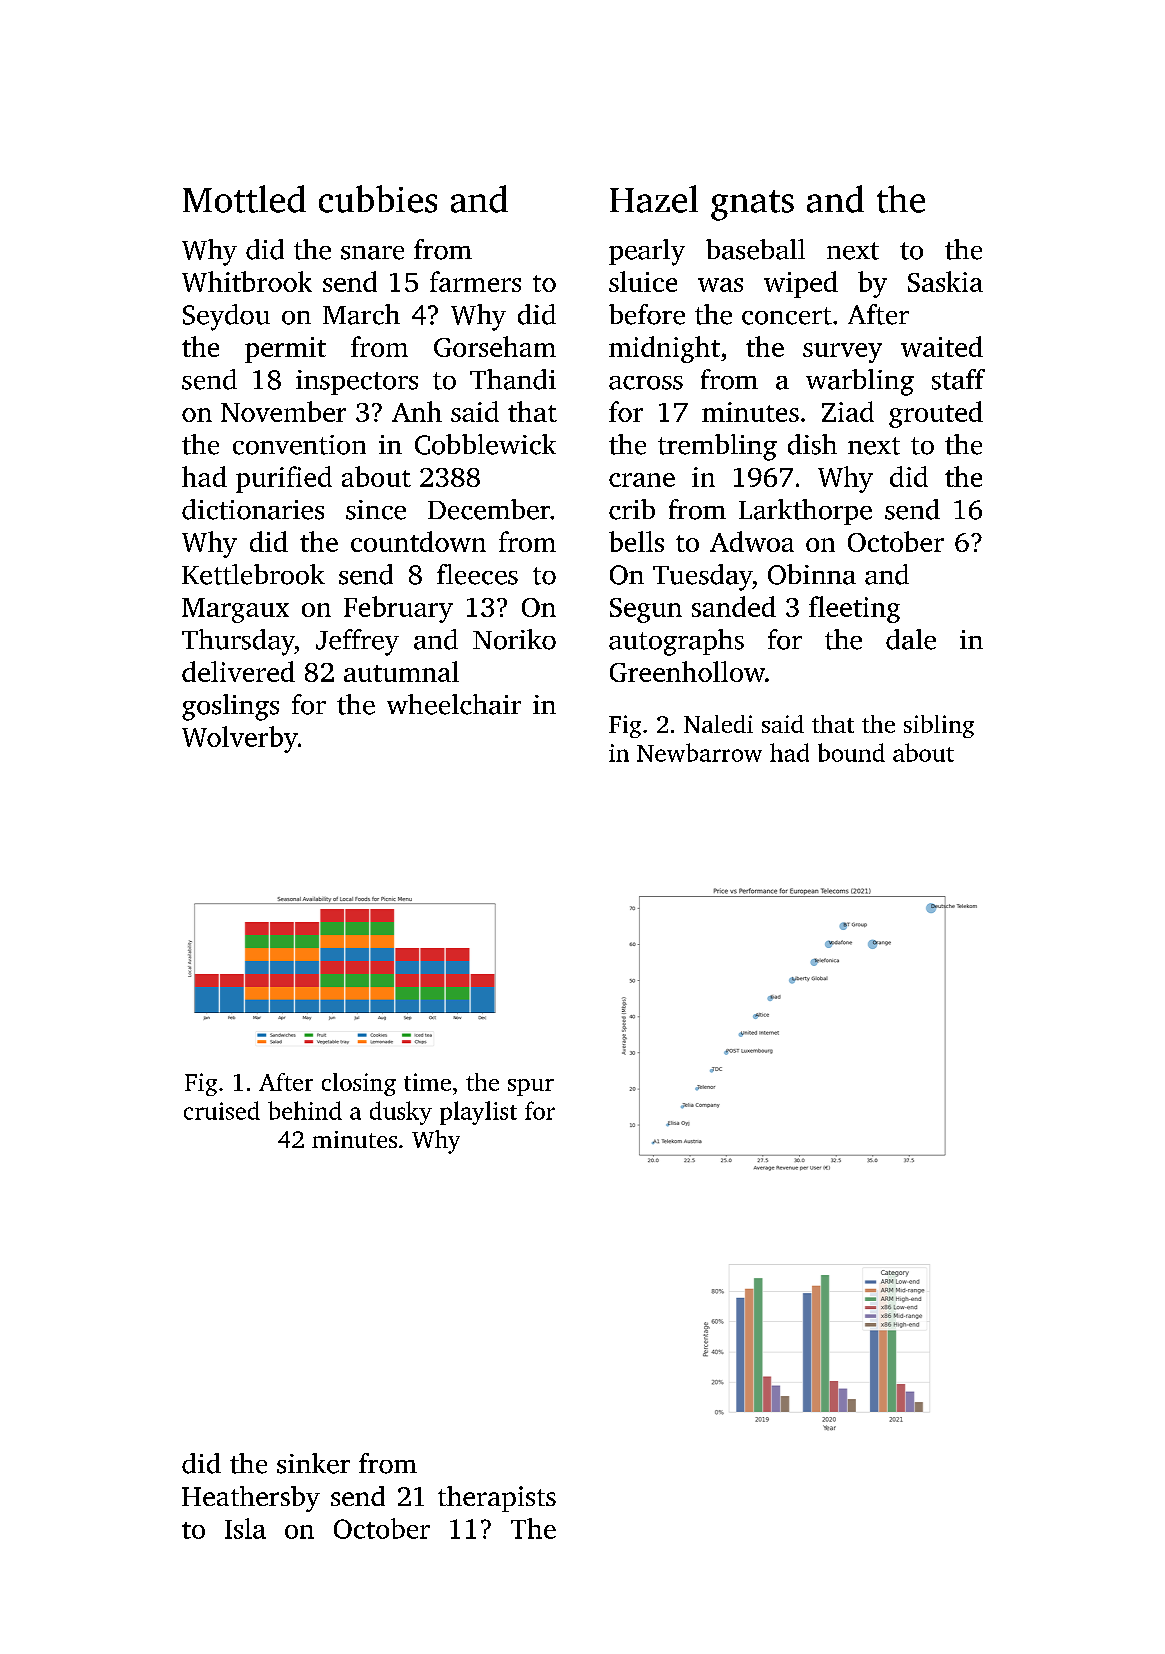 The height and width of the image is (1654, 1165). What do you see at coordinates (222, 1110) in the image?
I see `cruised` at bounding box center [222, 1110].
